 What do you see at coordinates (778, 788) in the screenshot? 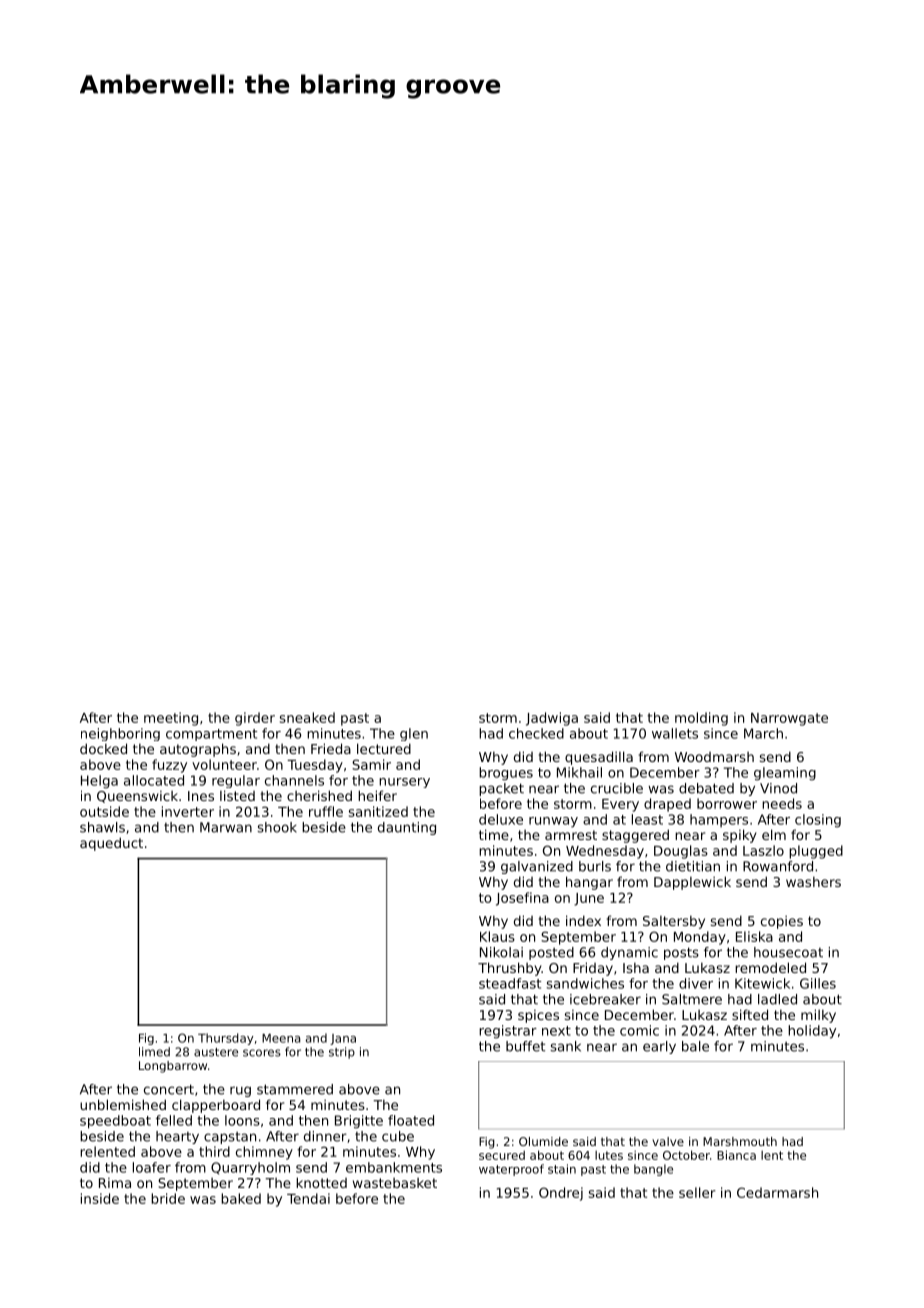
I see `Vinod` at bounding box center [778, 788].
